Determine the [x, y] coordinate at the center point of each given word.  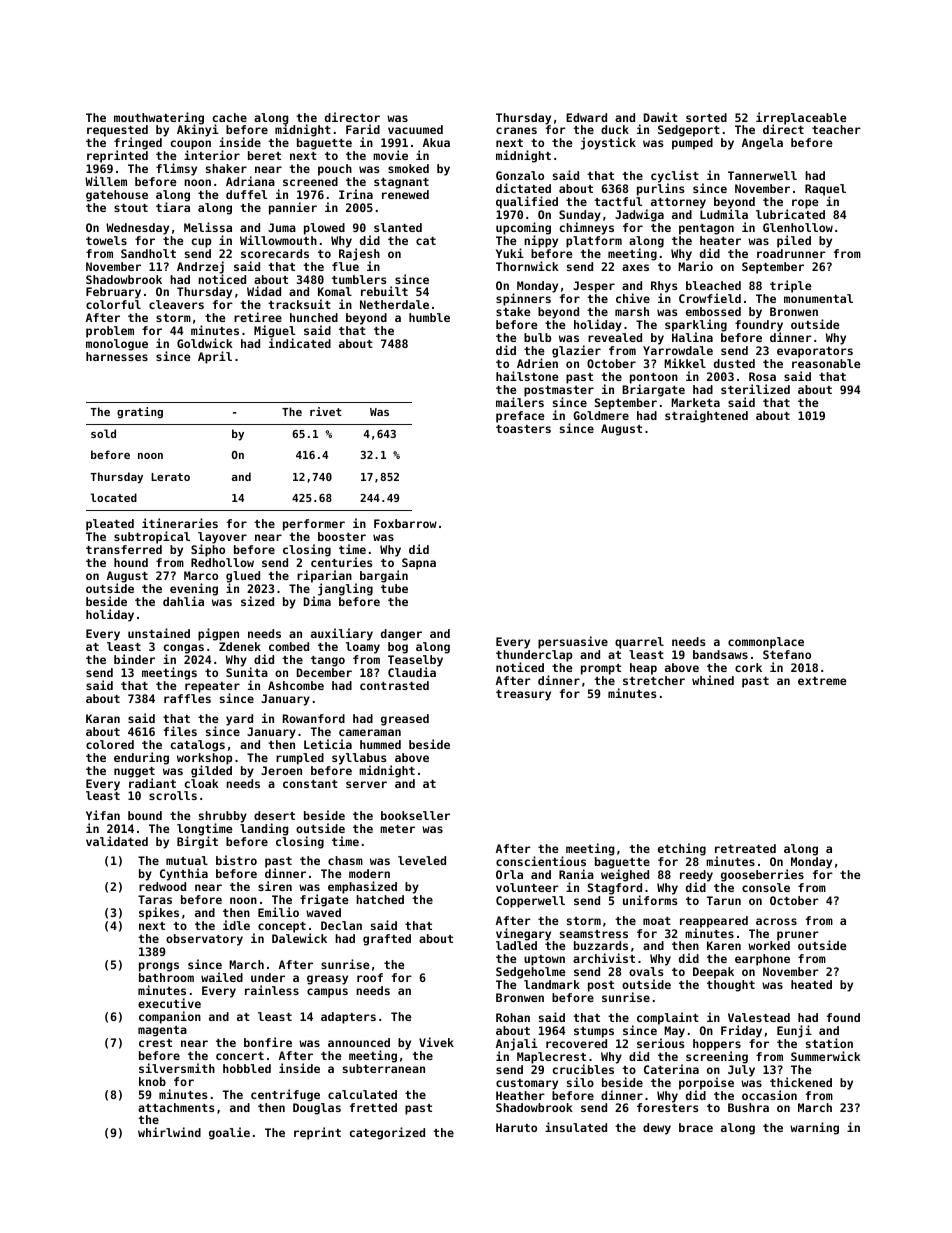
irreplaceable [801, 118]
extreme [822, 681]
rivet [326, 411]
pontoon [654, 378]
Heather [520, 1095]
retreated [745, 848]
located [114, 497]
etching [682, 849]
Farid [363, 129]
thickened [801, 1082]
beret [264, 155]
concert [240, 1056]
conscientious [541, 861]
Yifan [103, 815]
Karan [103, 718]
